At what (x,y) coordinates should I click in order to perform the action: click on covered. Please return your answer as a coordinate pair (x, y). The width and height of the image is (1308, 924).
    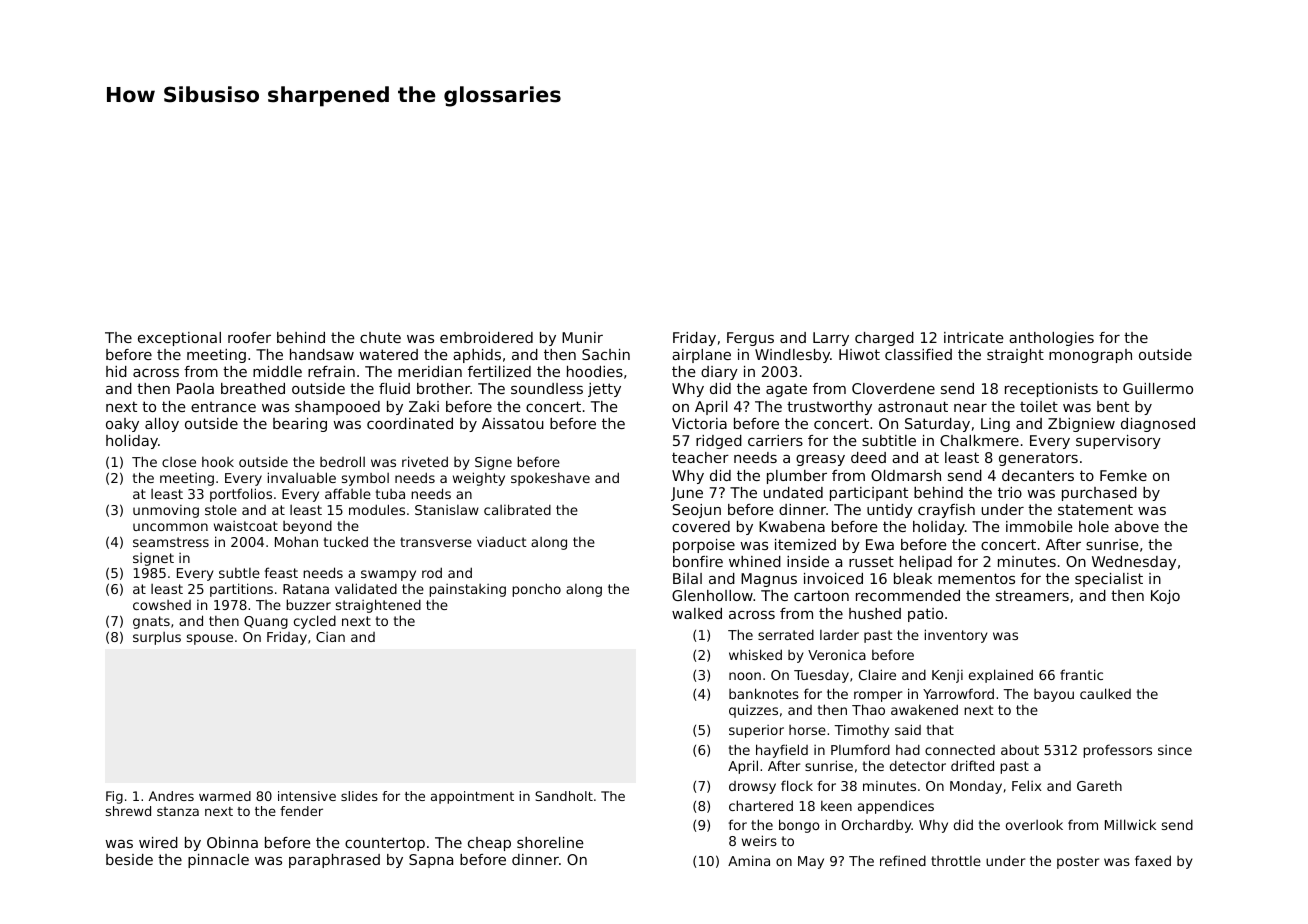
    Looking at the image, I should click on (701, 526).
